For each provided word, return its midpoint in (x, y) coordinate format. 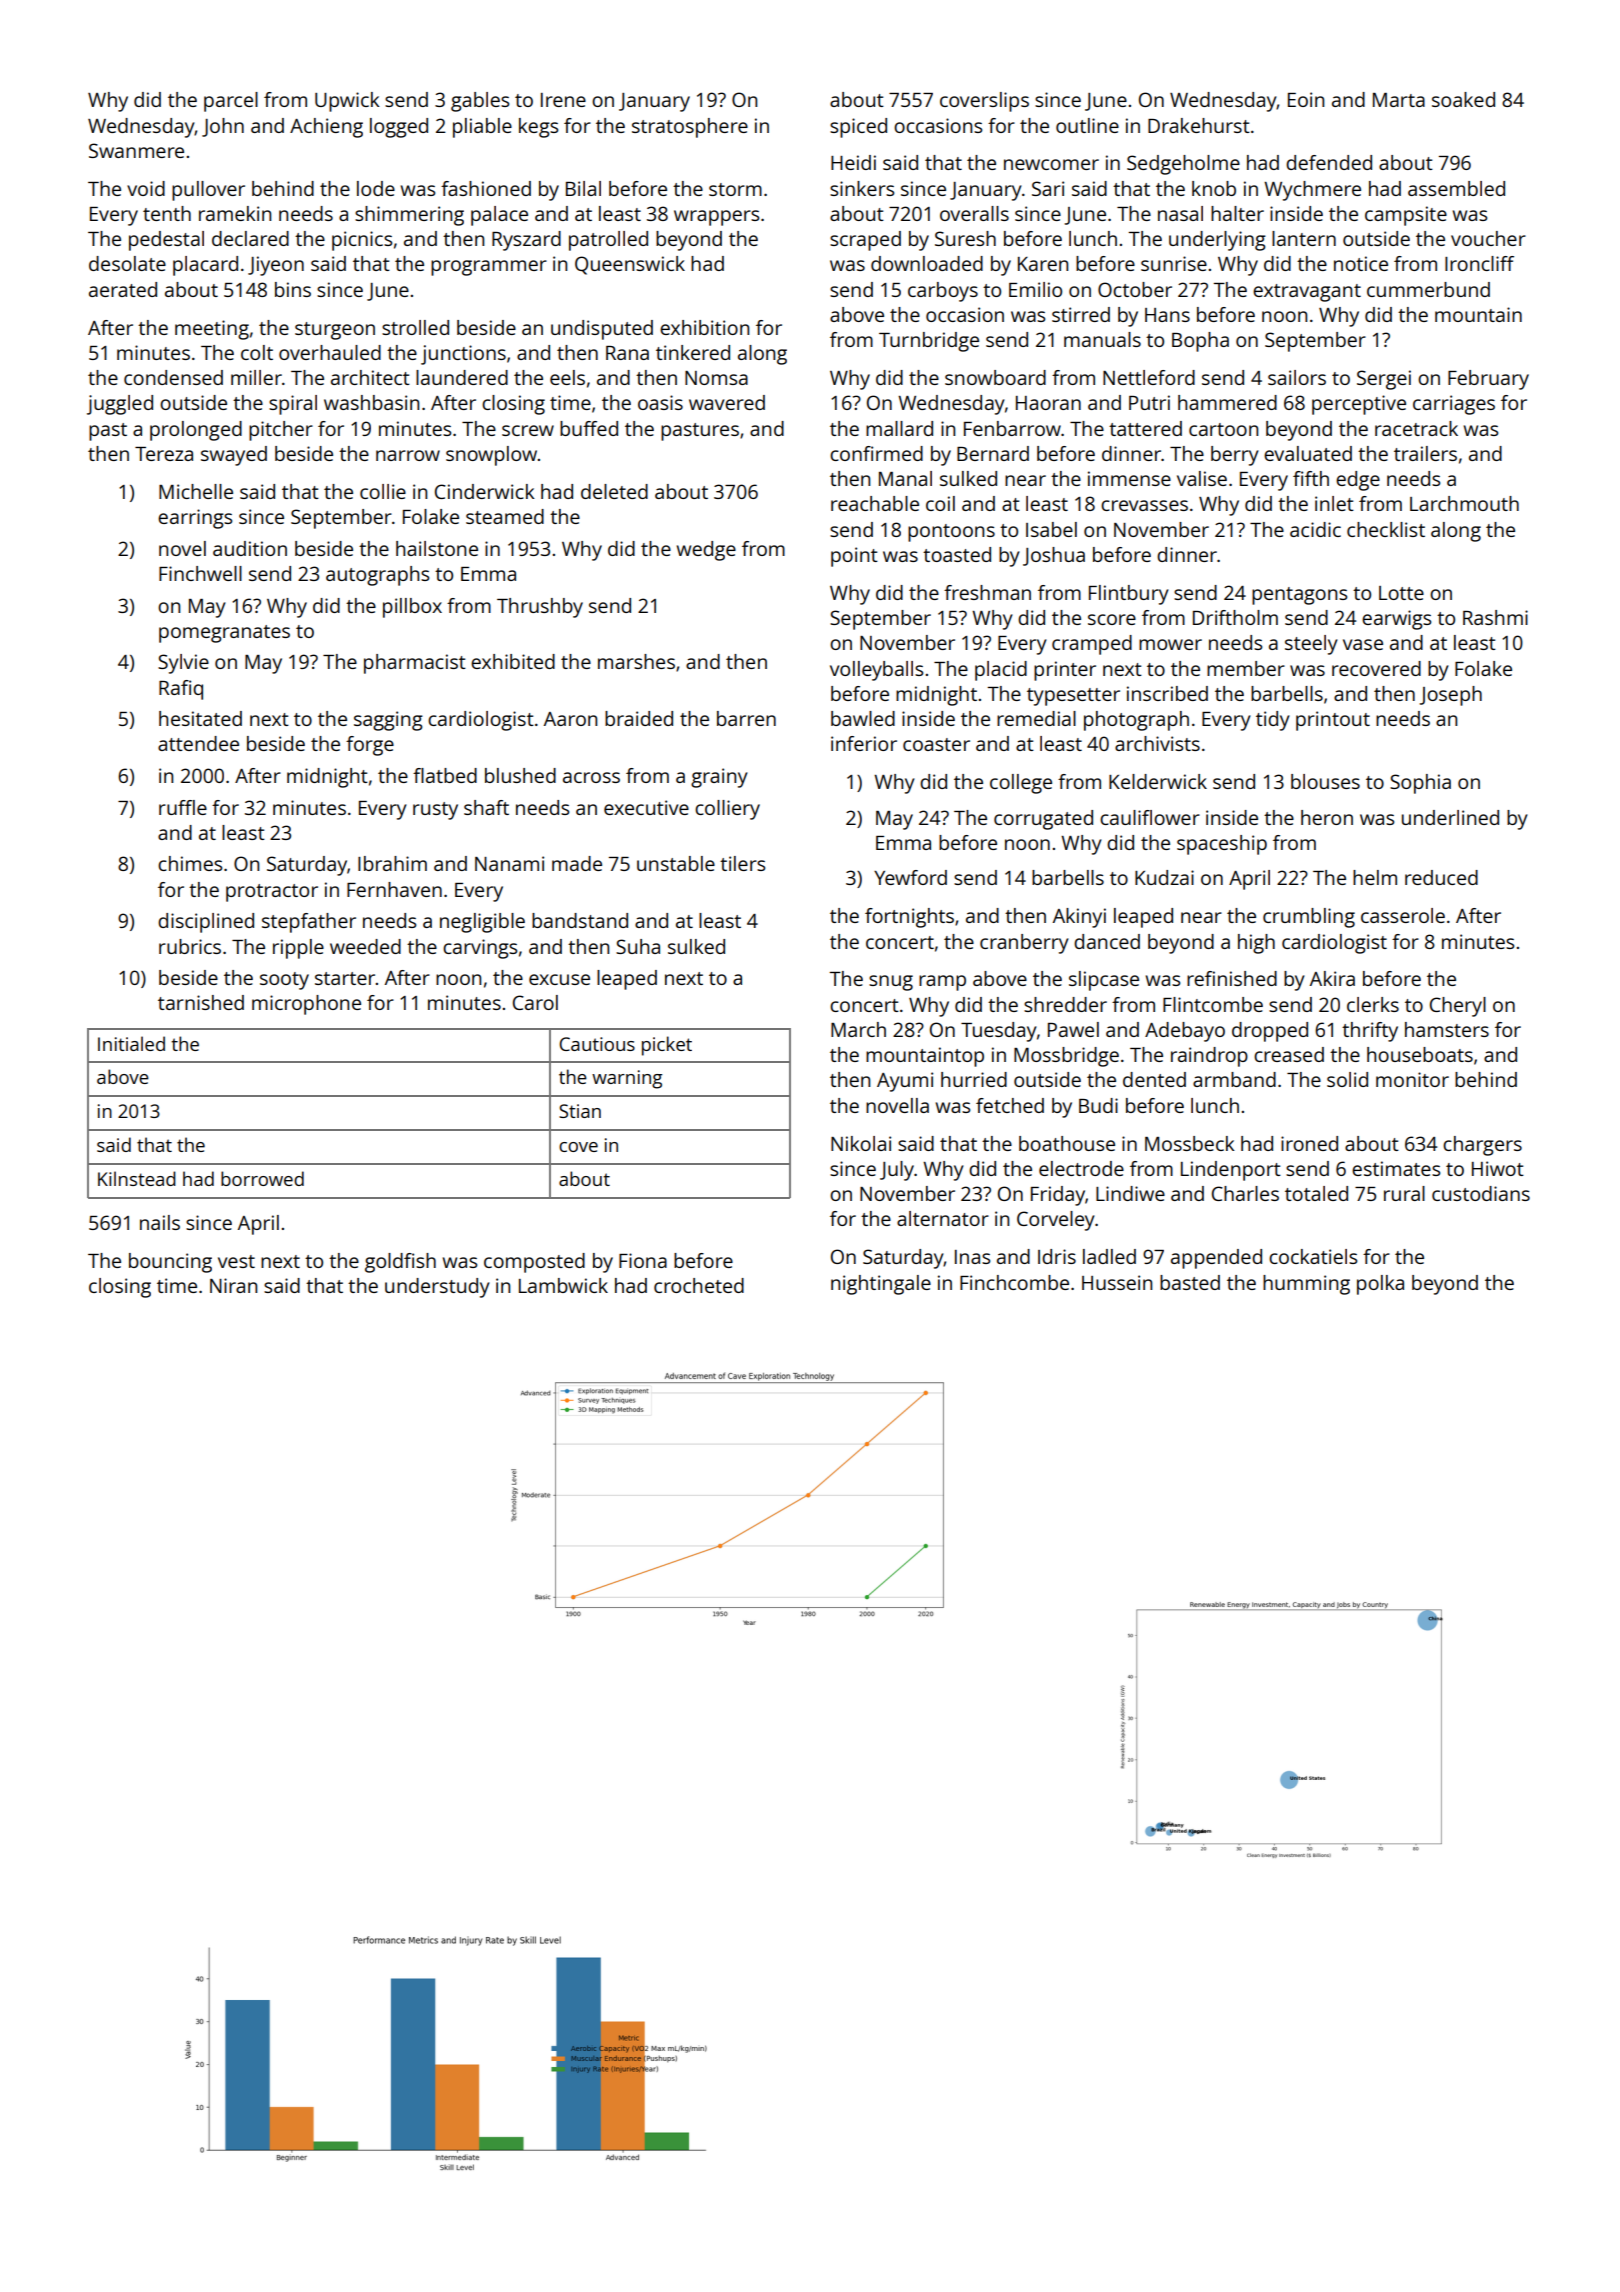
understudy (437, 1288)
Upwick (347, 102)
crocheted (699, 1285)
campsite (1406, 216)
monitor (1412, 1079)
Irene (563, 100)
